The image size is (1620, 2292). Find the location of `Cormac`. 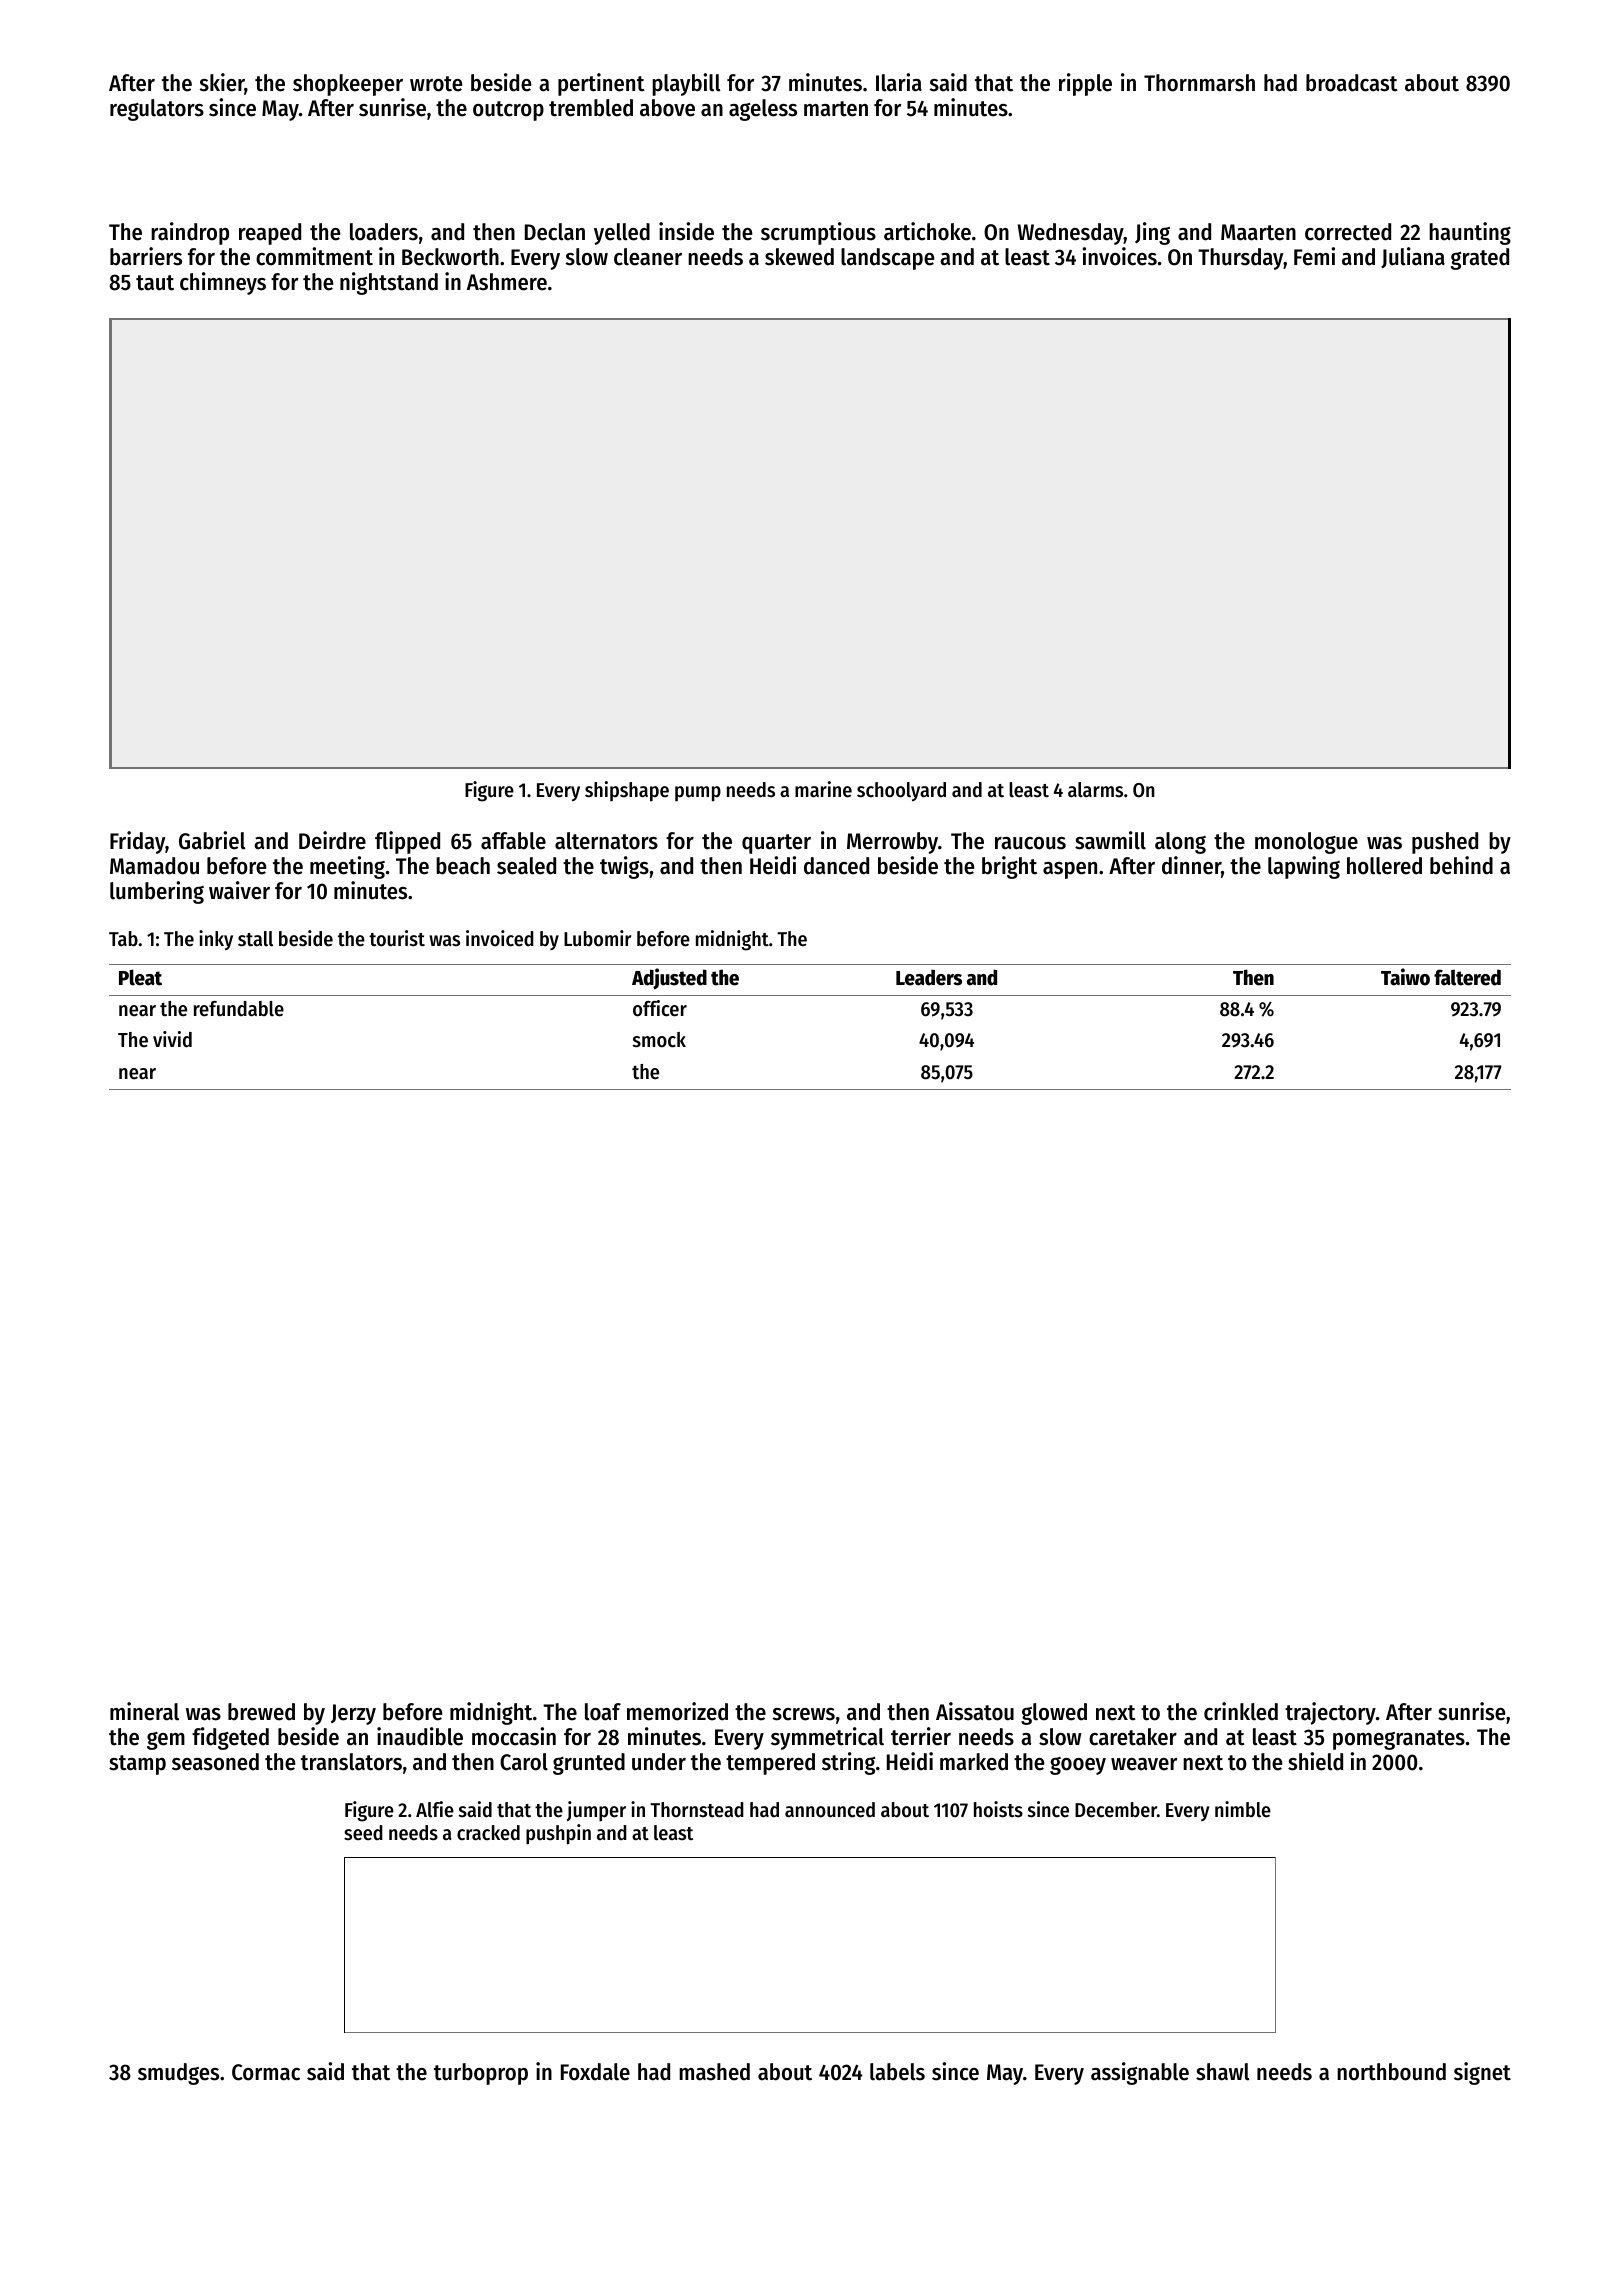

Cormac is located at coordinates (266, 2072).
